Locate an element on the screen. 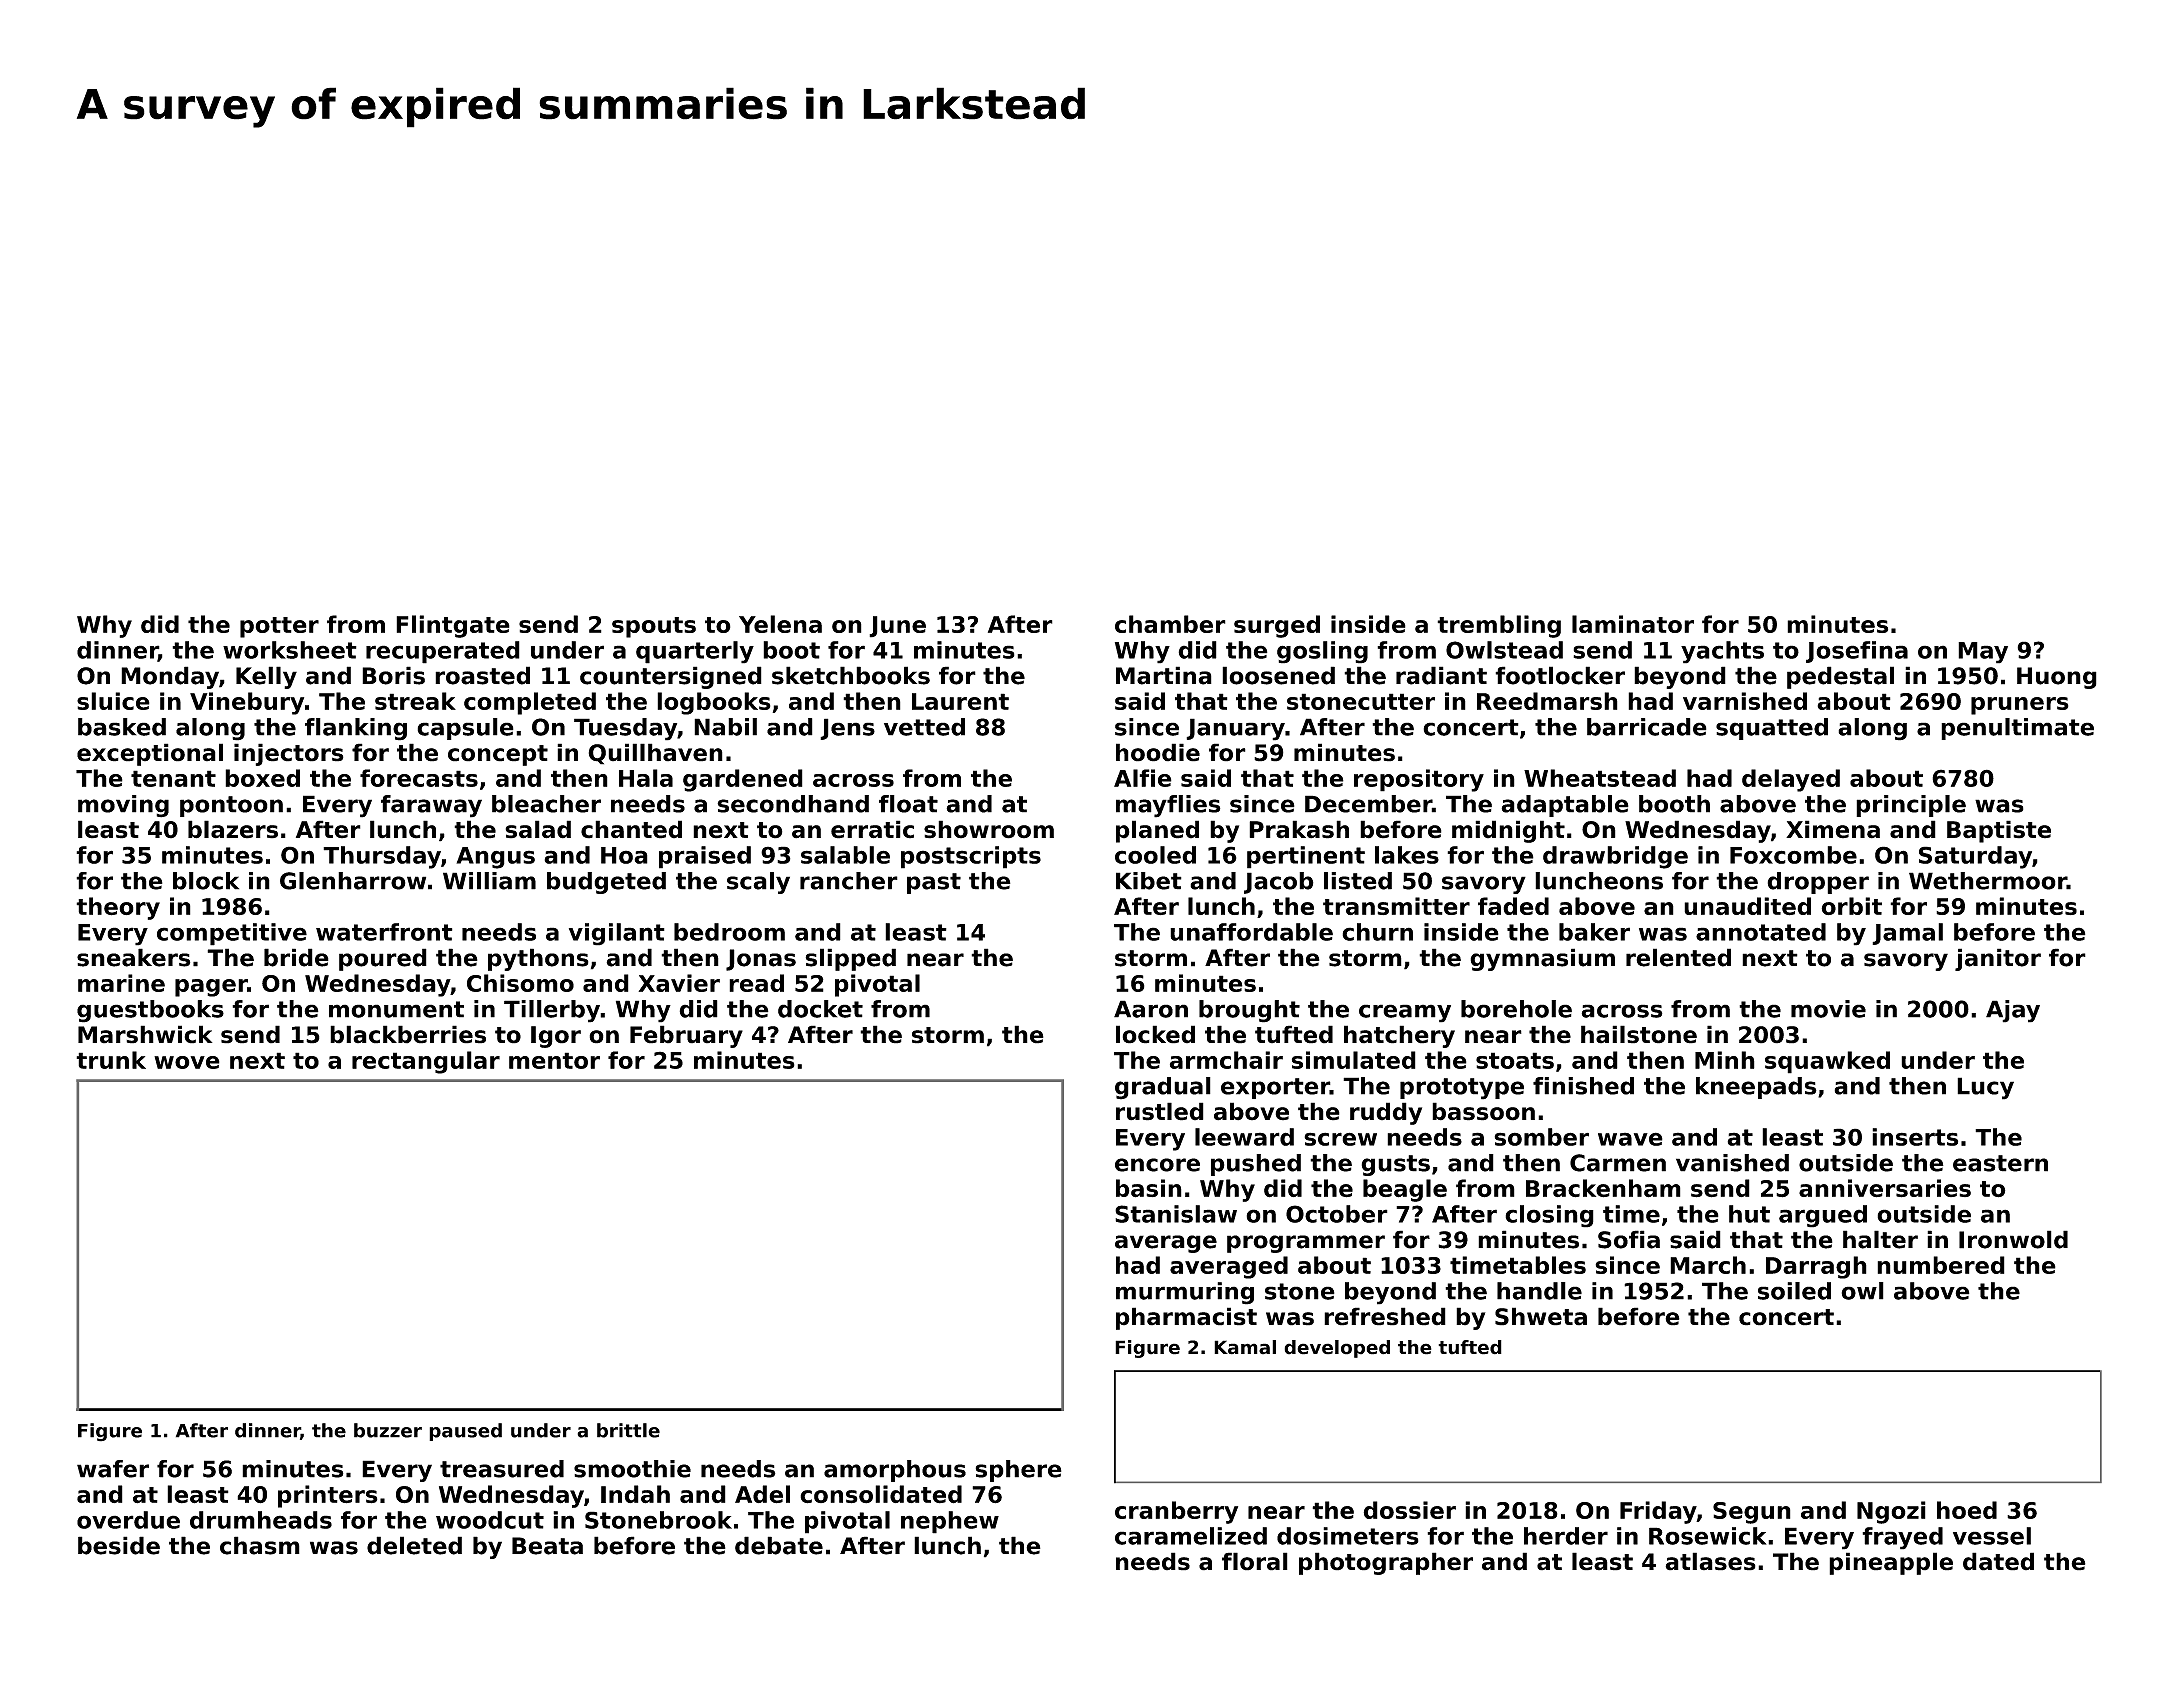 The height and width of the screenshot is (1683, 2178). wafer is located at coordinates (113, 1469).
